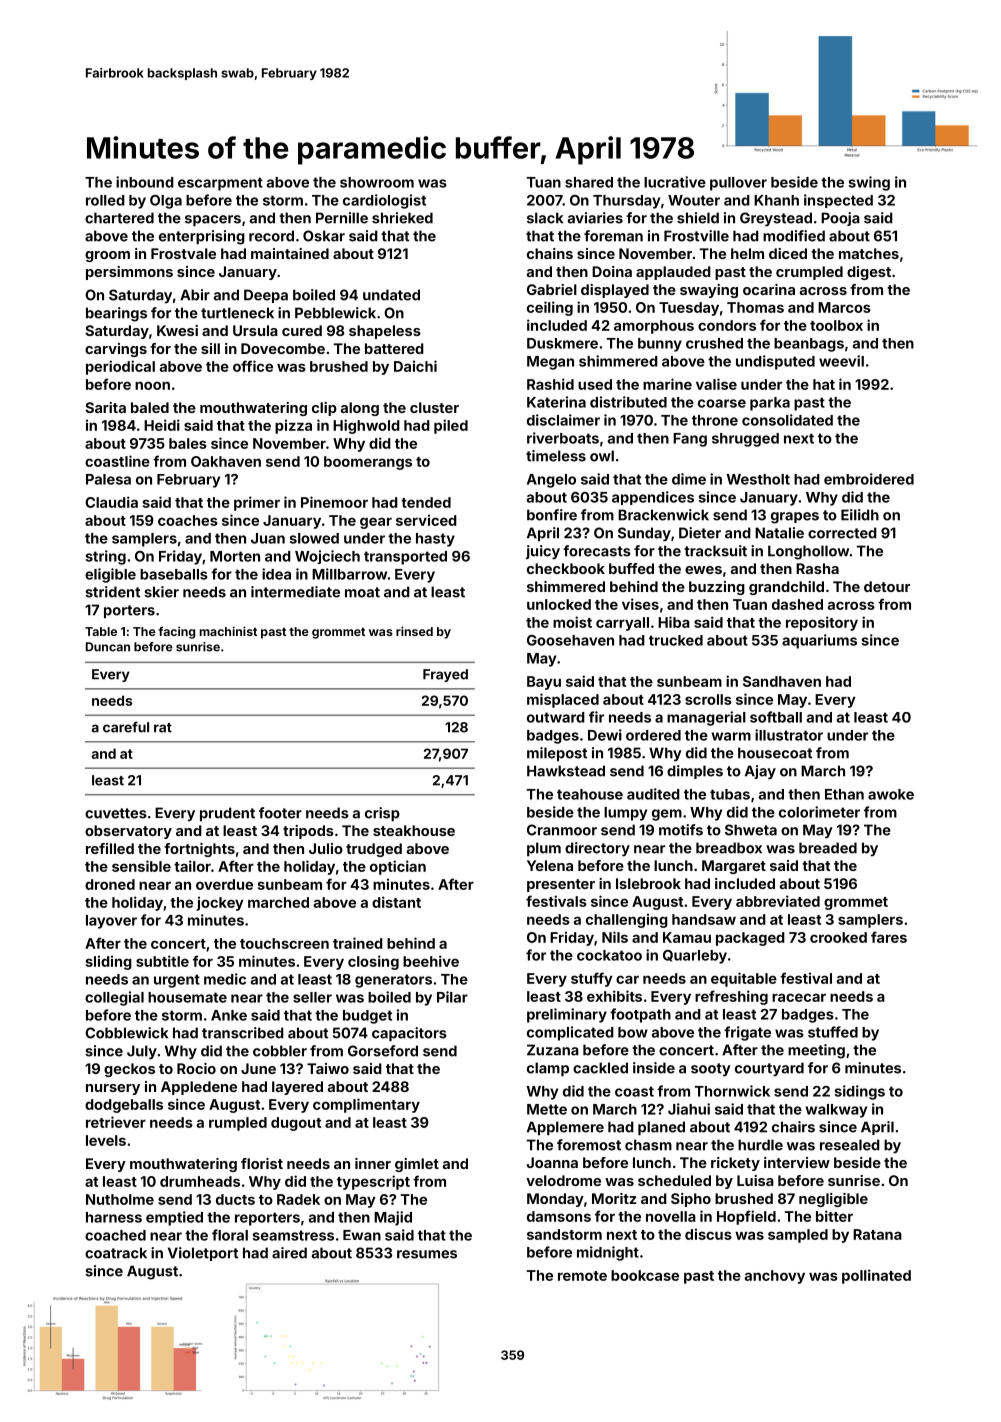 The width and height of the screenshot is (1001, 1422). Describe the element at coordinates (427, 1254) in the screenshot. I see `resumes` at that location.
